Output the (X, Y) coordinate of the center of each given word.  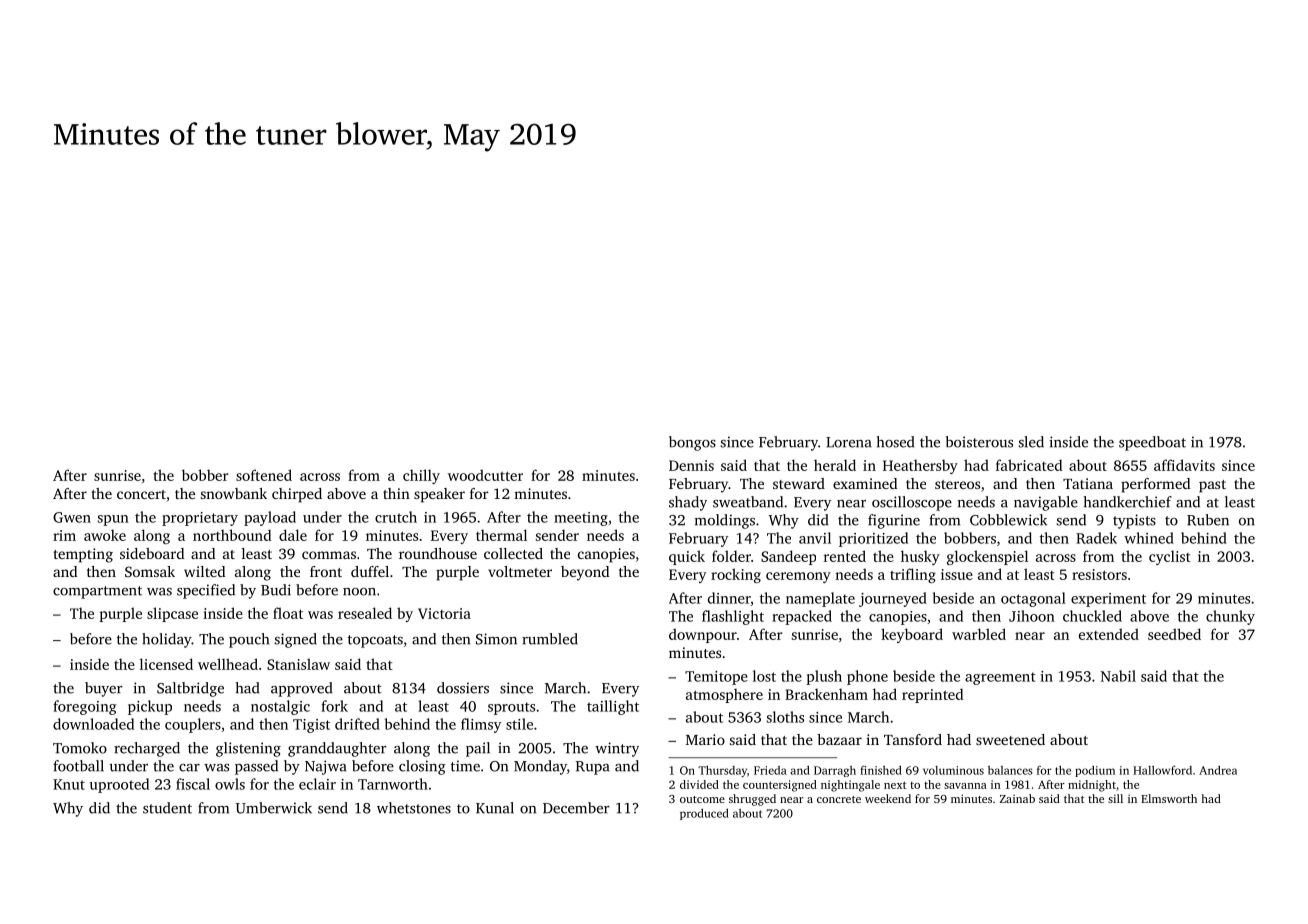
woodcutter (485, 475)
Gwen (72, 517)
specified (206, 591)
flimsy (481, 725)
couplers (193, 725)
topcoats (375, 641)
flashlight (733, 617)
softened (264, 475)
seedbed (1174, 634)
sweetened (1010, 739)
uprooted (119, 785)
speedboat (1152, 443)
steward (799, 483)
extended (1109, 634)
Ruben (1208, 520)
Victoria (444, 613)
